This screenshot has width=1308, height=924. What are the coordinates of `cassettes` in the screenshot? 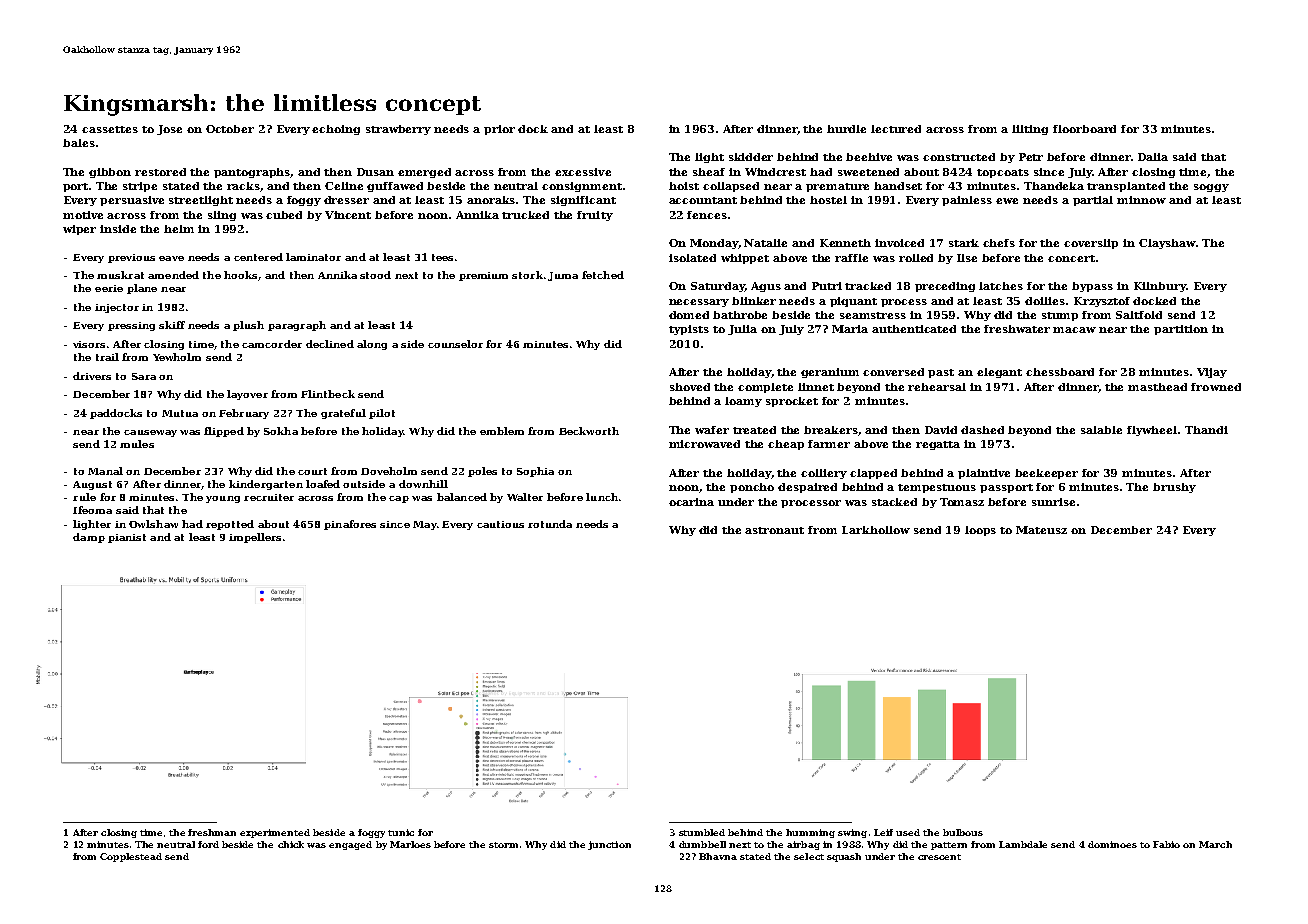 It's located at (110, 129).
